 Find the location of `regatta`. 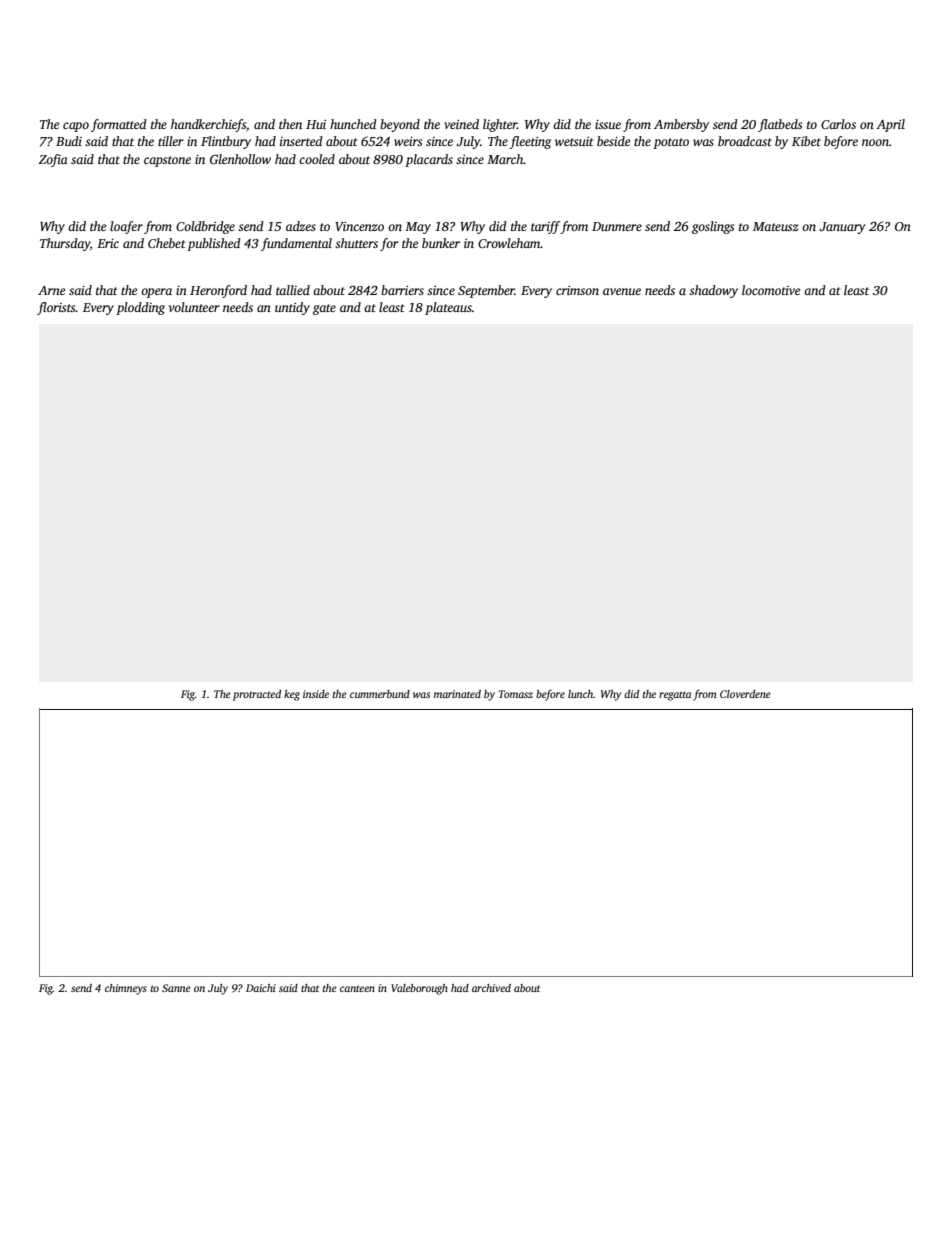

regatta is located at coordinates (675, 696).
